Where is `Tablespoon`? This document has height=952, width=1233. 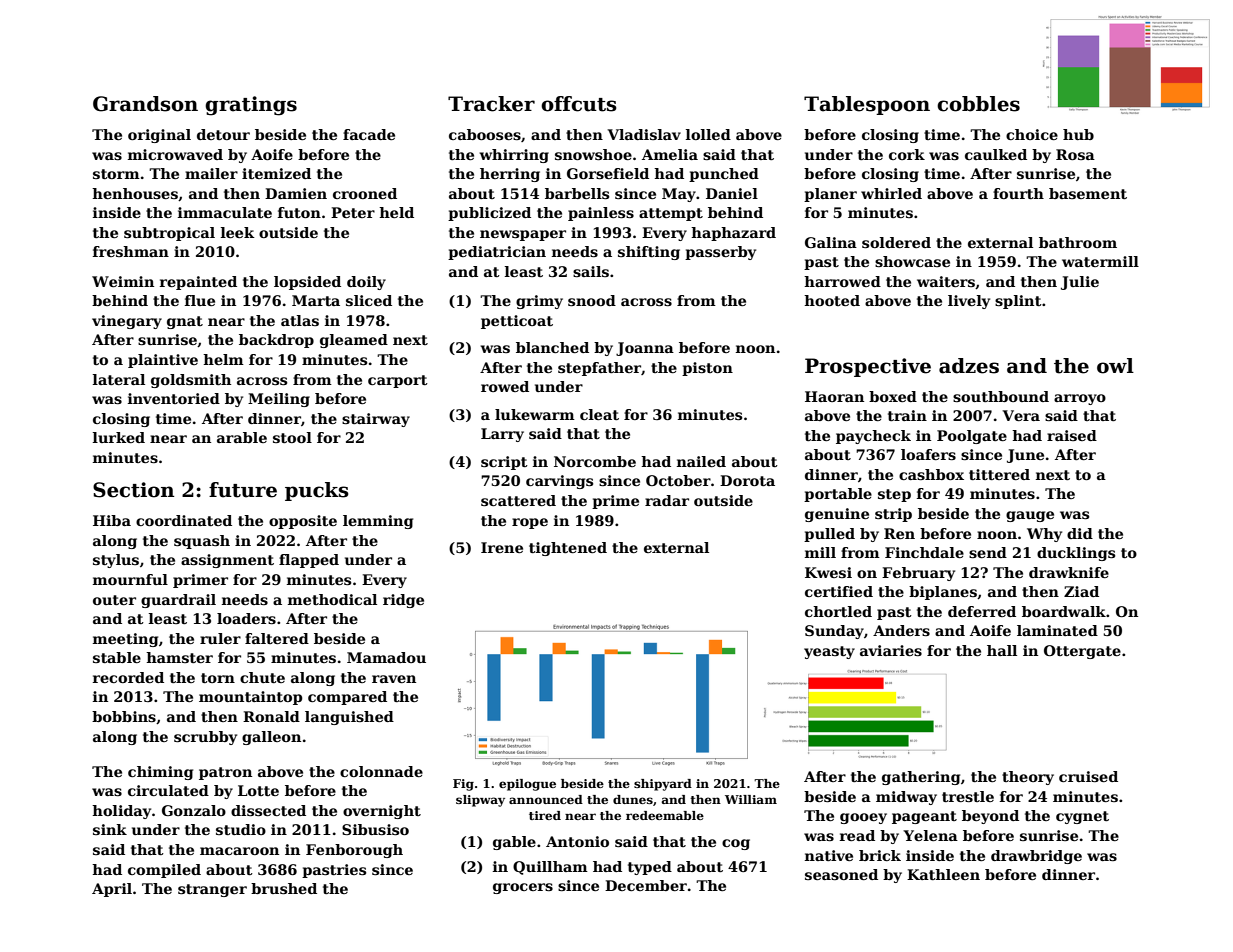 Tablespoon is located at coordinates (867, 105).
